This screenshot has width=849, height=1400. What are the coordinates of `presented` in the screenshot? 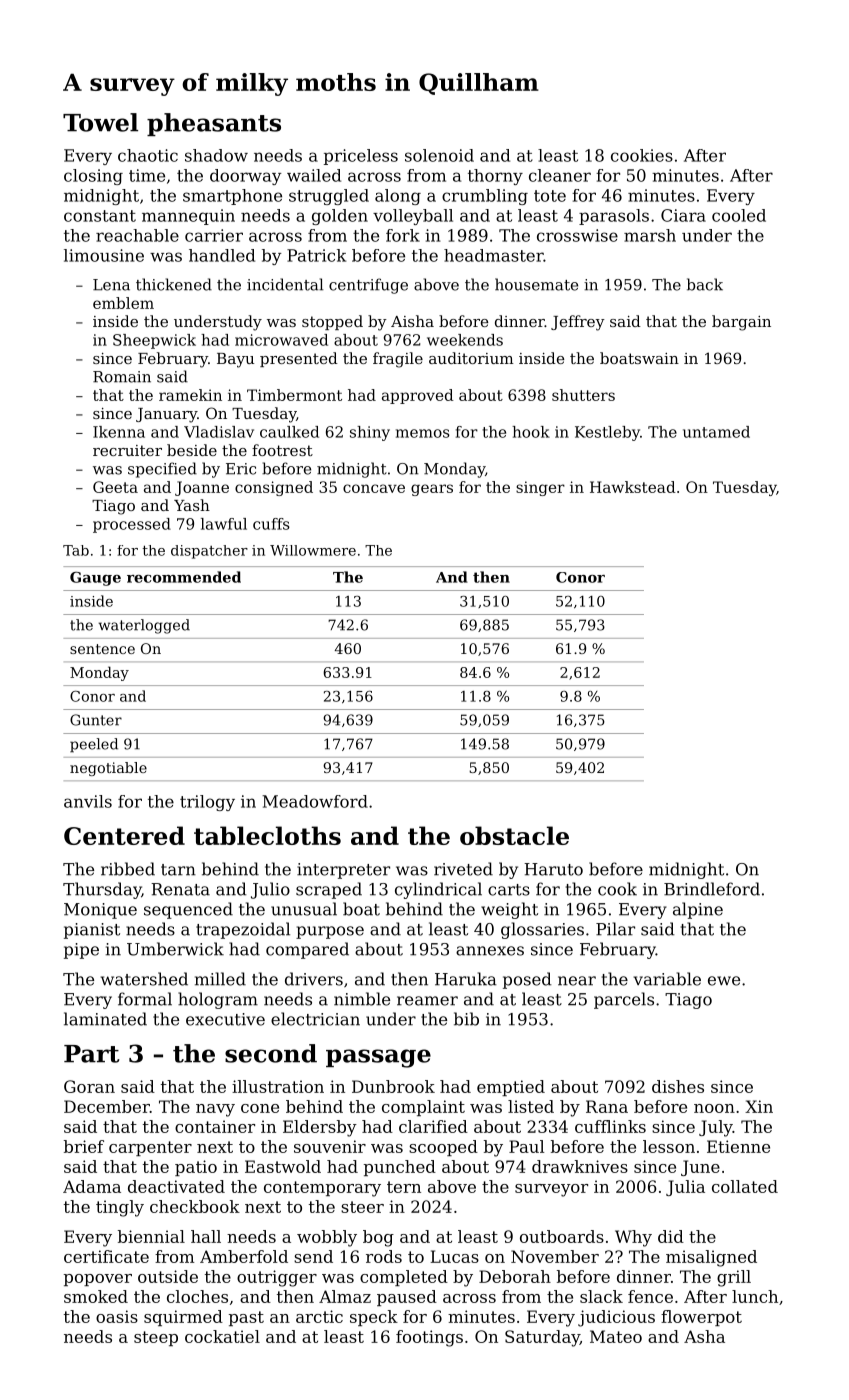 It's located at (299, 359).
